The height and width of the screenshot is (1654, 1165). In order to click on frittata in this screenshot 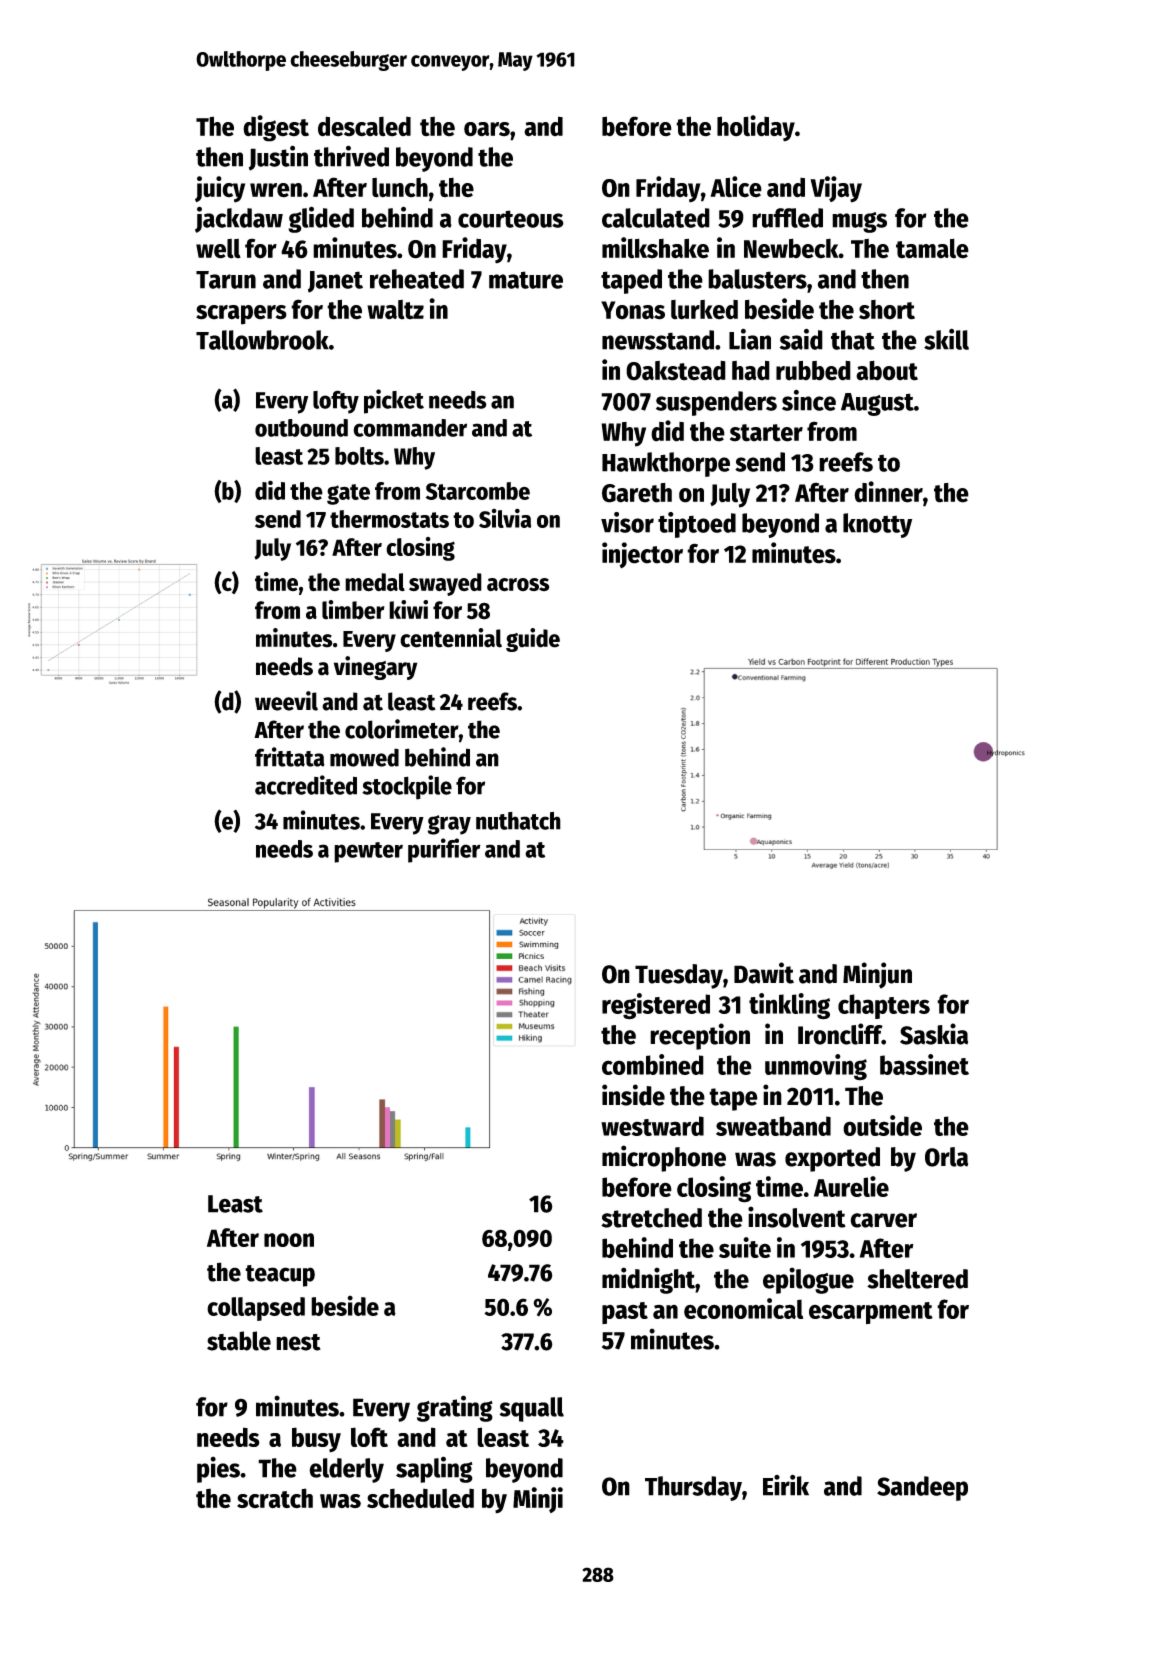, I will do `click(290, 757)`.
